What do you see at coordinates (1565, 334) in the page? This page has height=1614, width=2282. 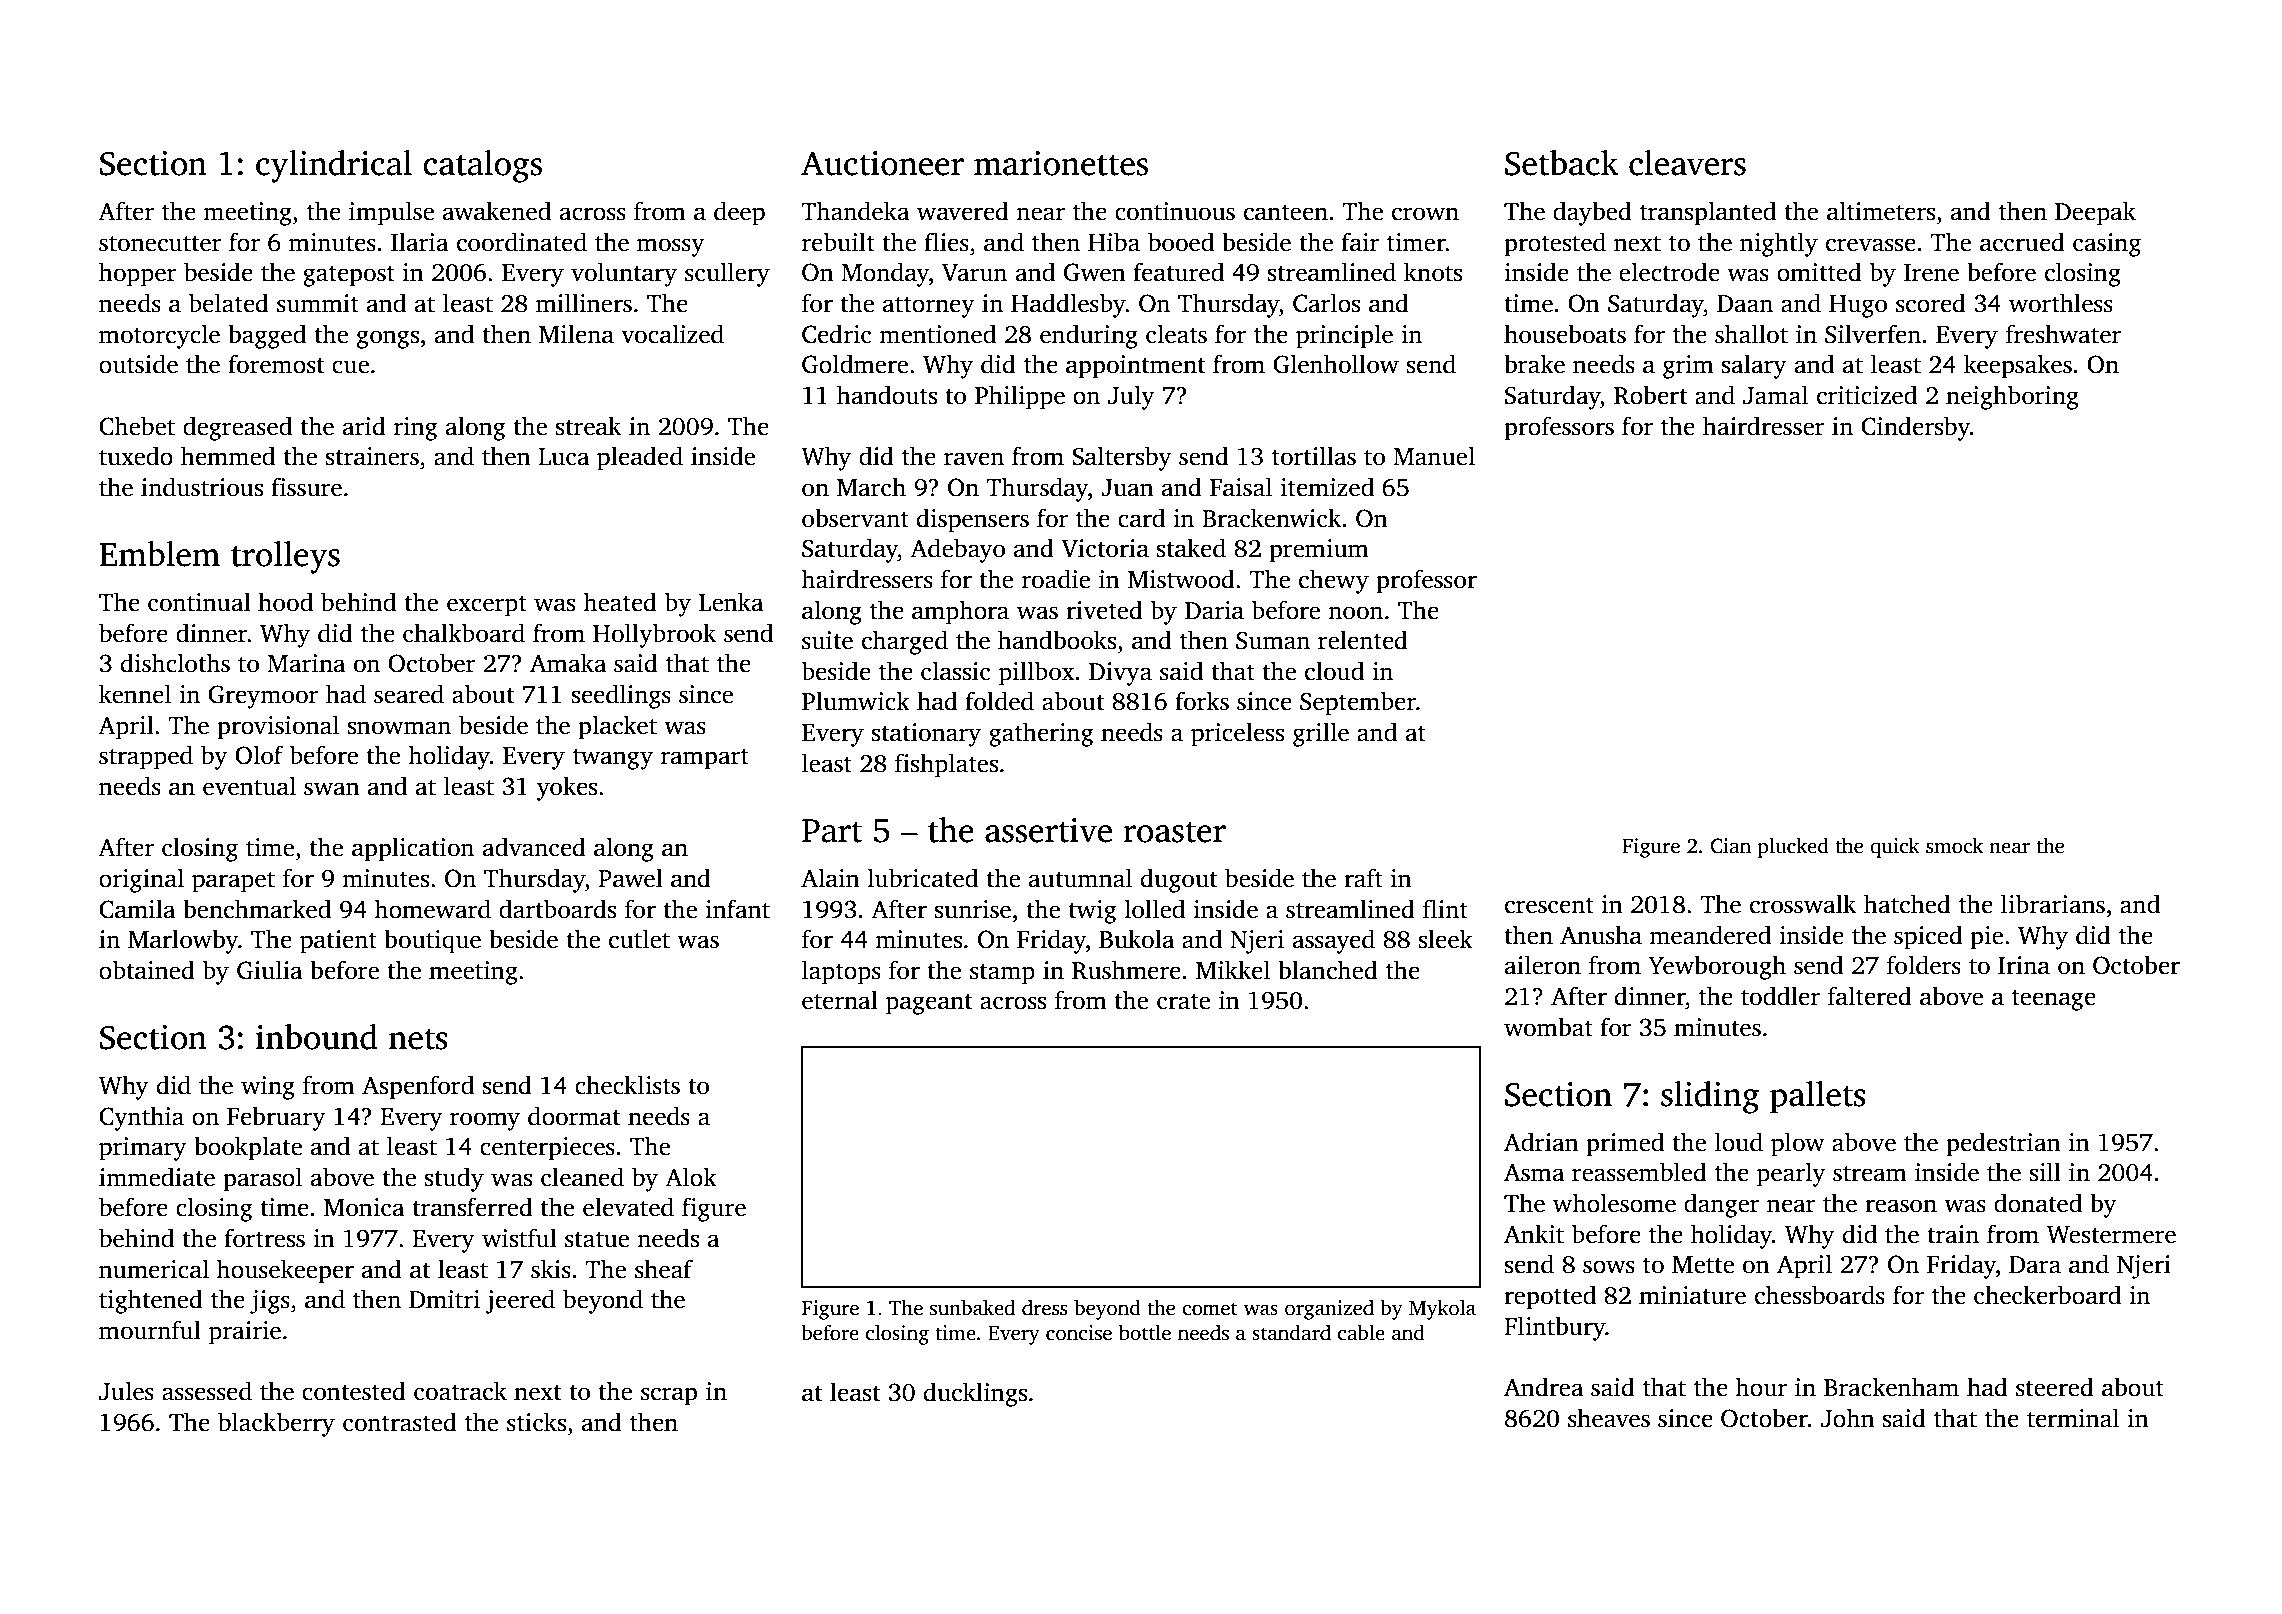 I see `houseboats` at bounding box center [1565, 334].
